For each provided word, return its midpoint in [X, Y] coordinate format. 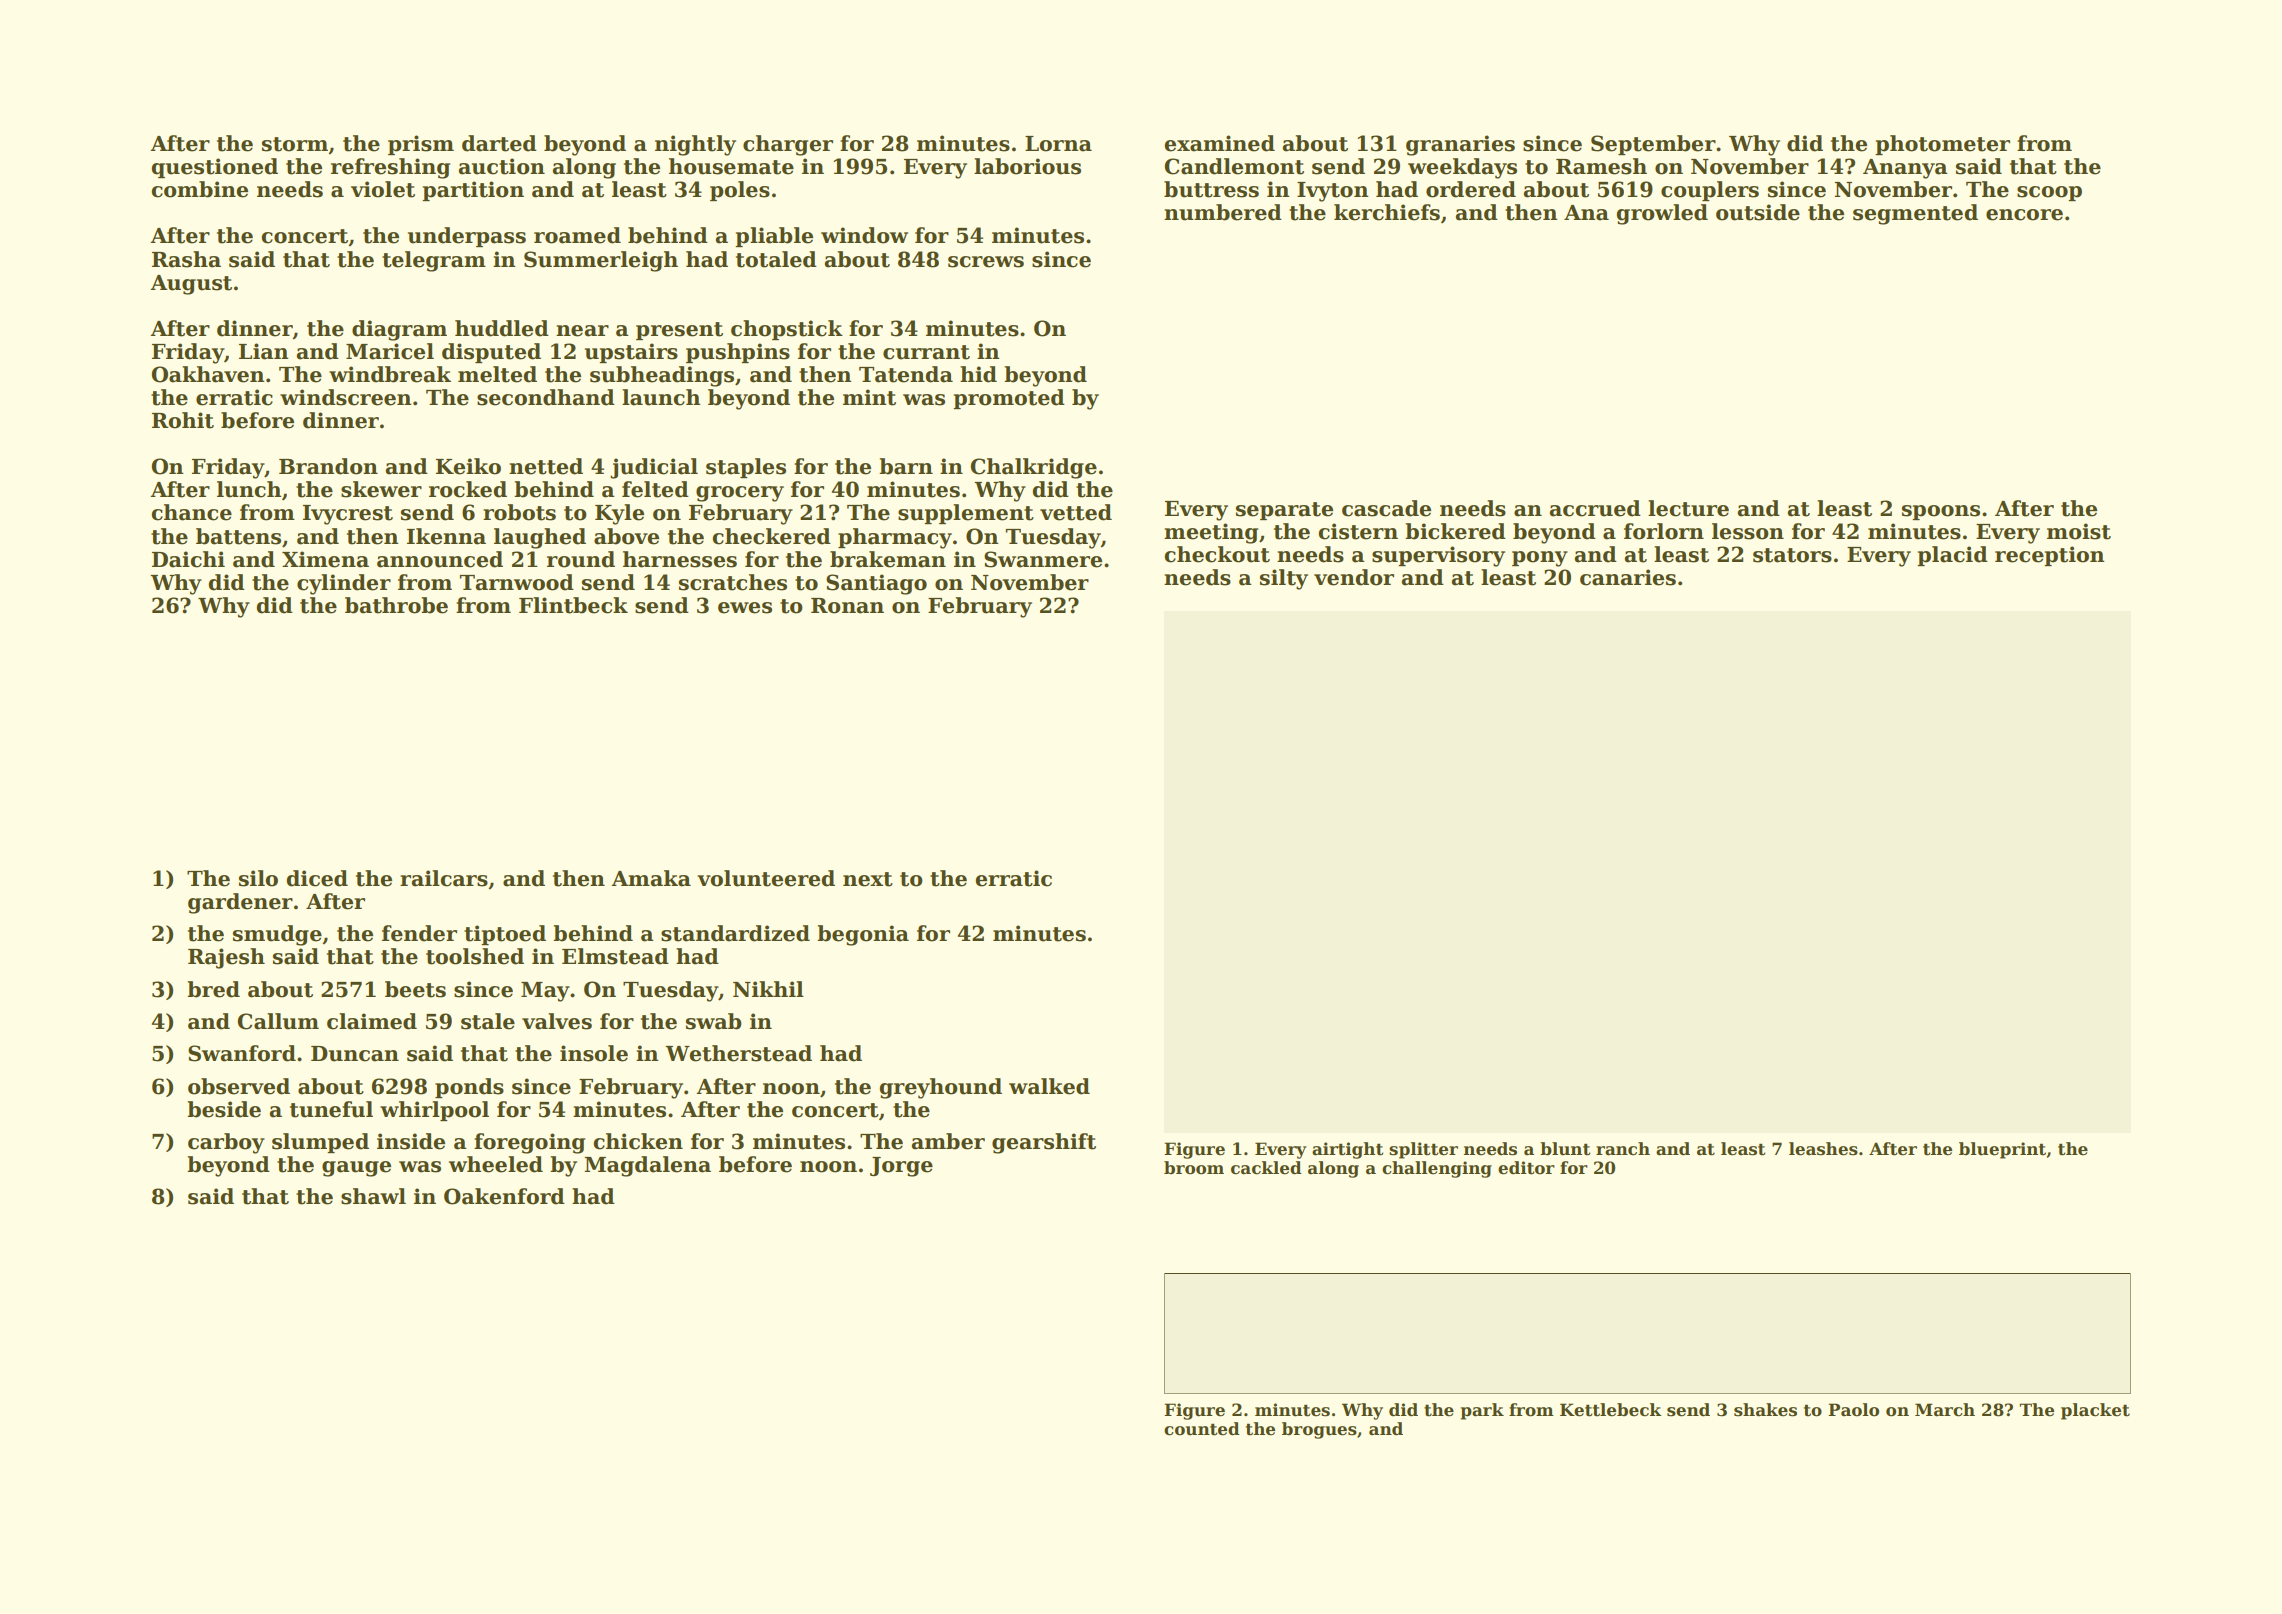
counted [1202, 1429]
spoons [1941, 512]
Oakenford [504, 1196]
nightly [695, 145]
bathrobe [396, 605]
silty [1284, 579]
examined [1219, 143]
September [1653, 145]
